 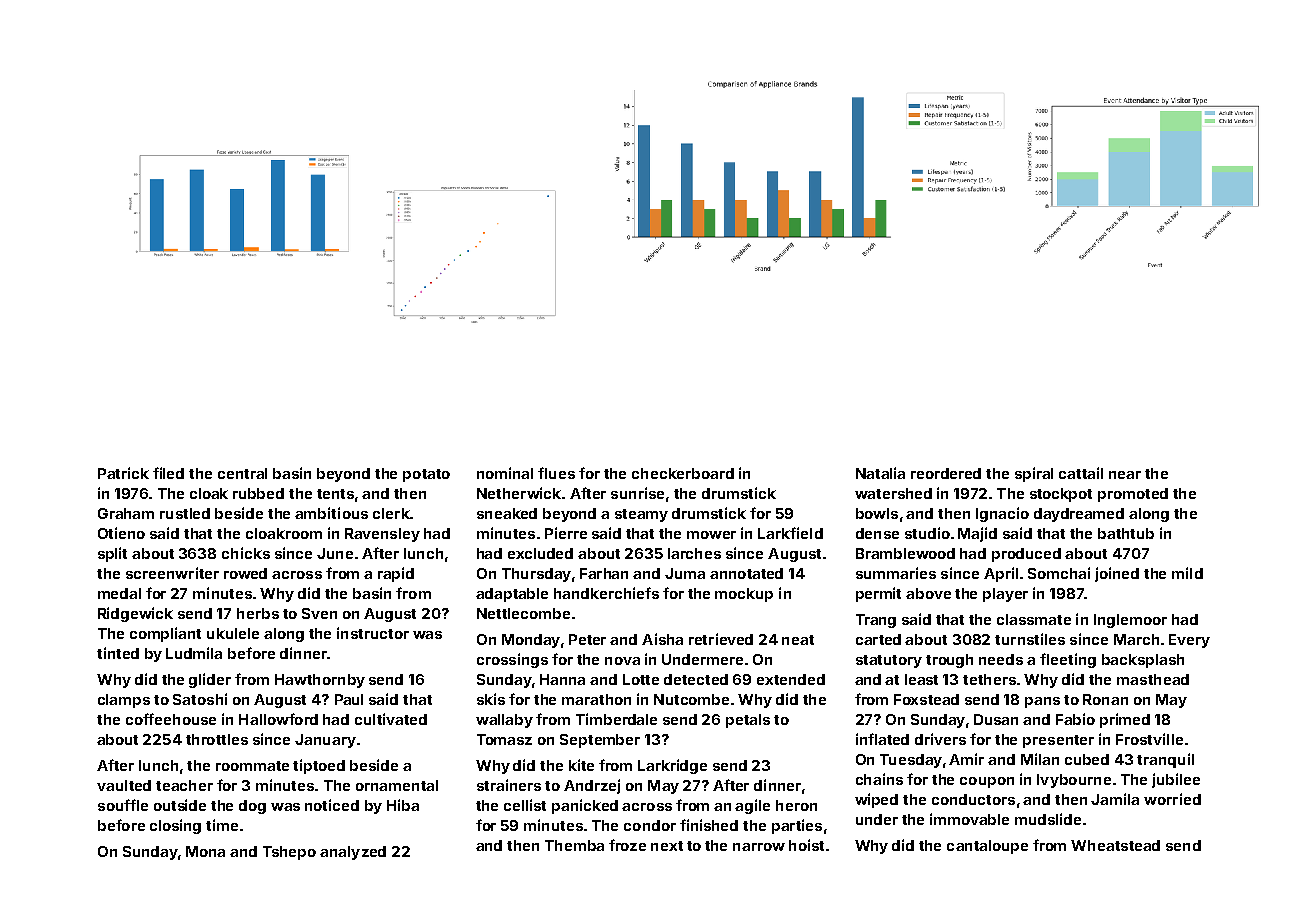 What do you see at coordinates (349, 699) in the document?
I see `Paul` at bounding box center [349, 699].
